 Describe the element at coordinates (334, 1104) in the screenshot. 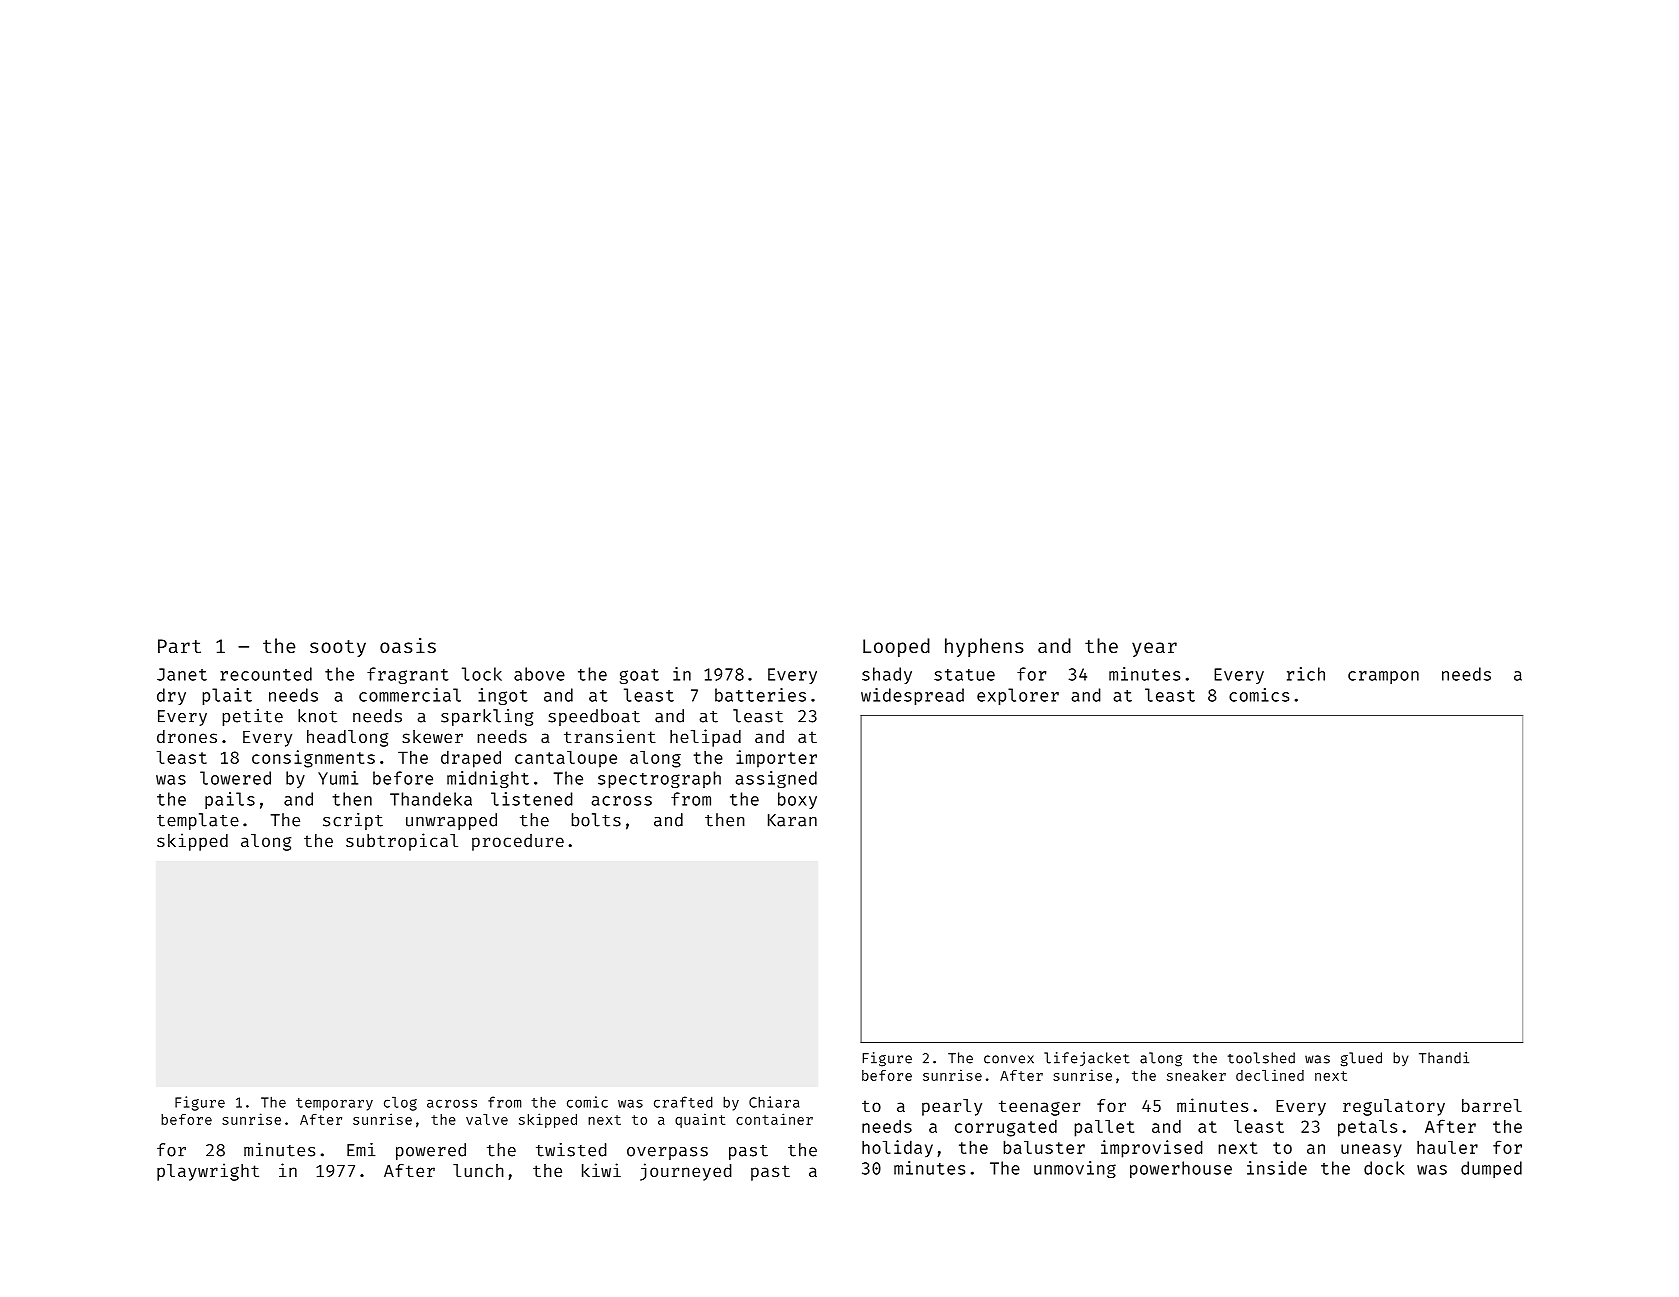

I see `temporary` at that location.
